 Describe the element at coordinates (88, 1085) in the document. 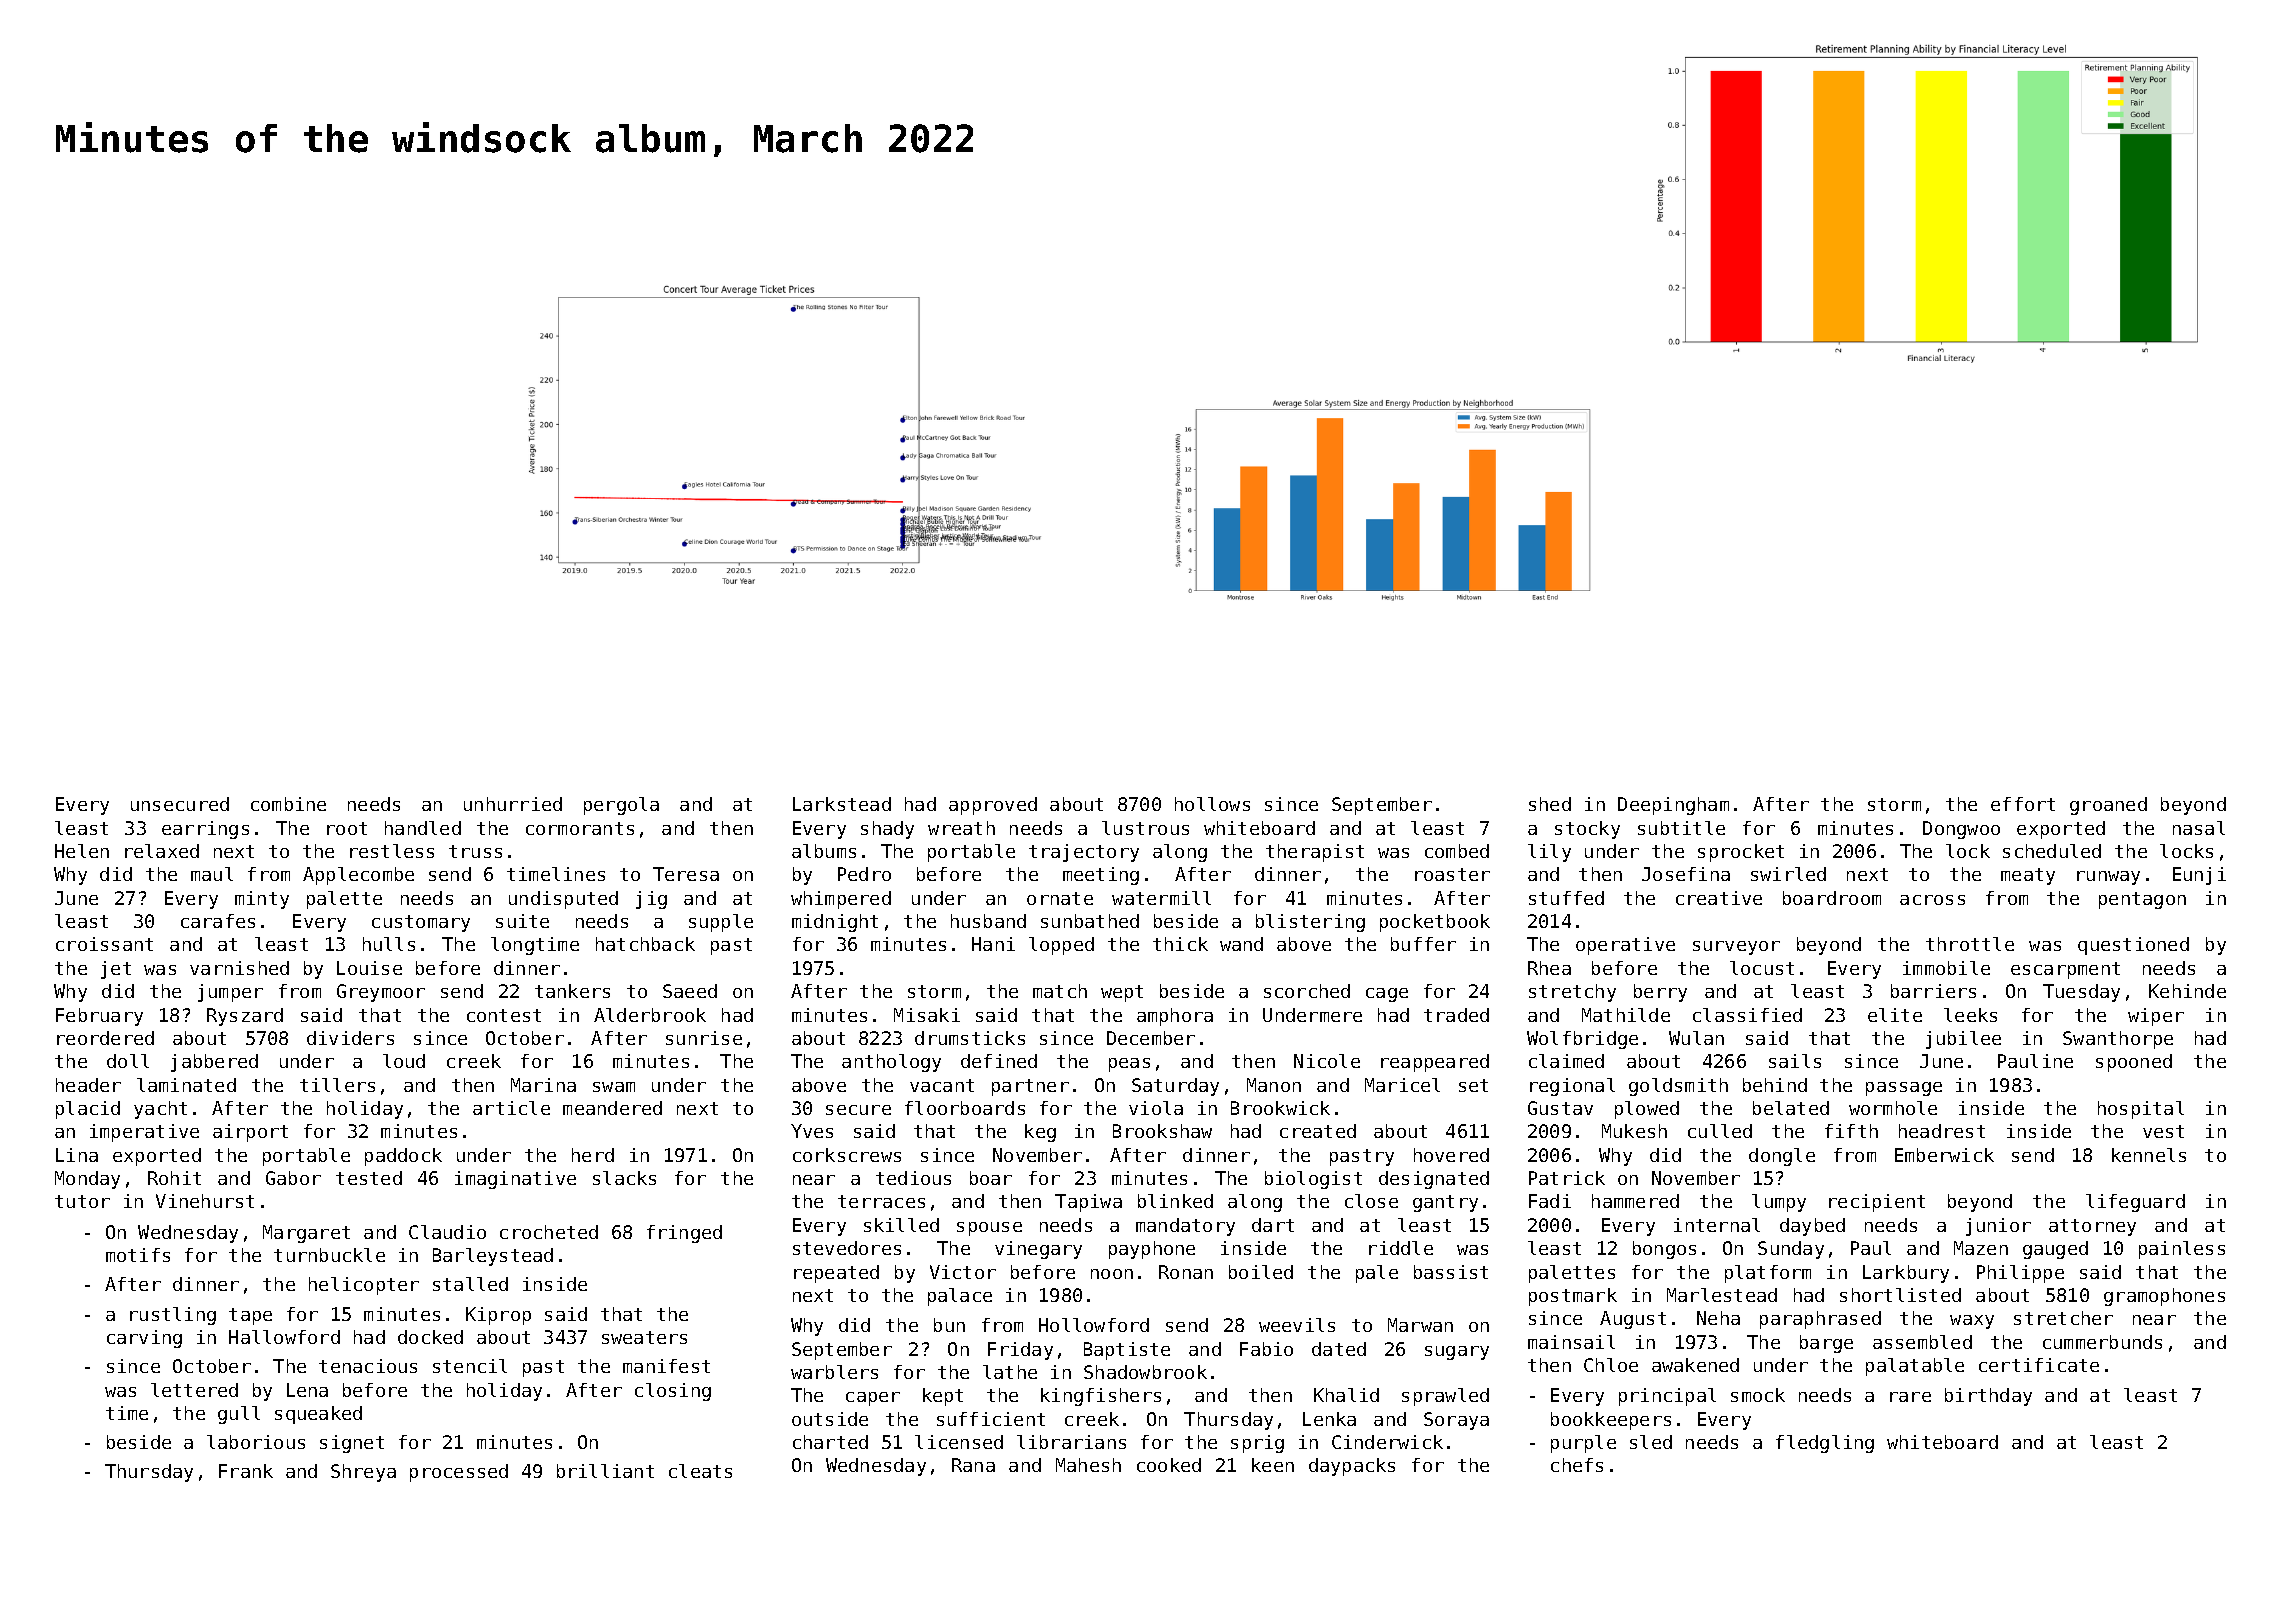

I see `header` at that location.
